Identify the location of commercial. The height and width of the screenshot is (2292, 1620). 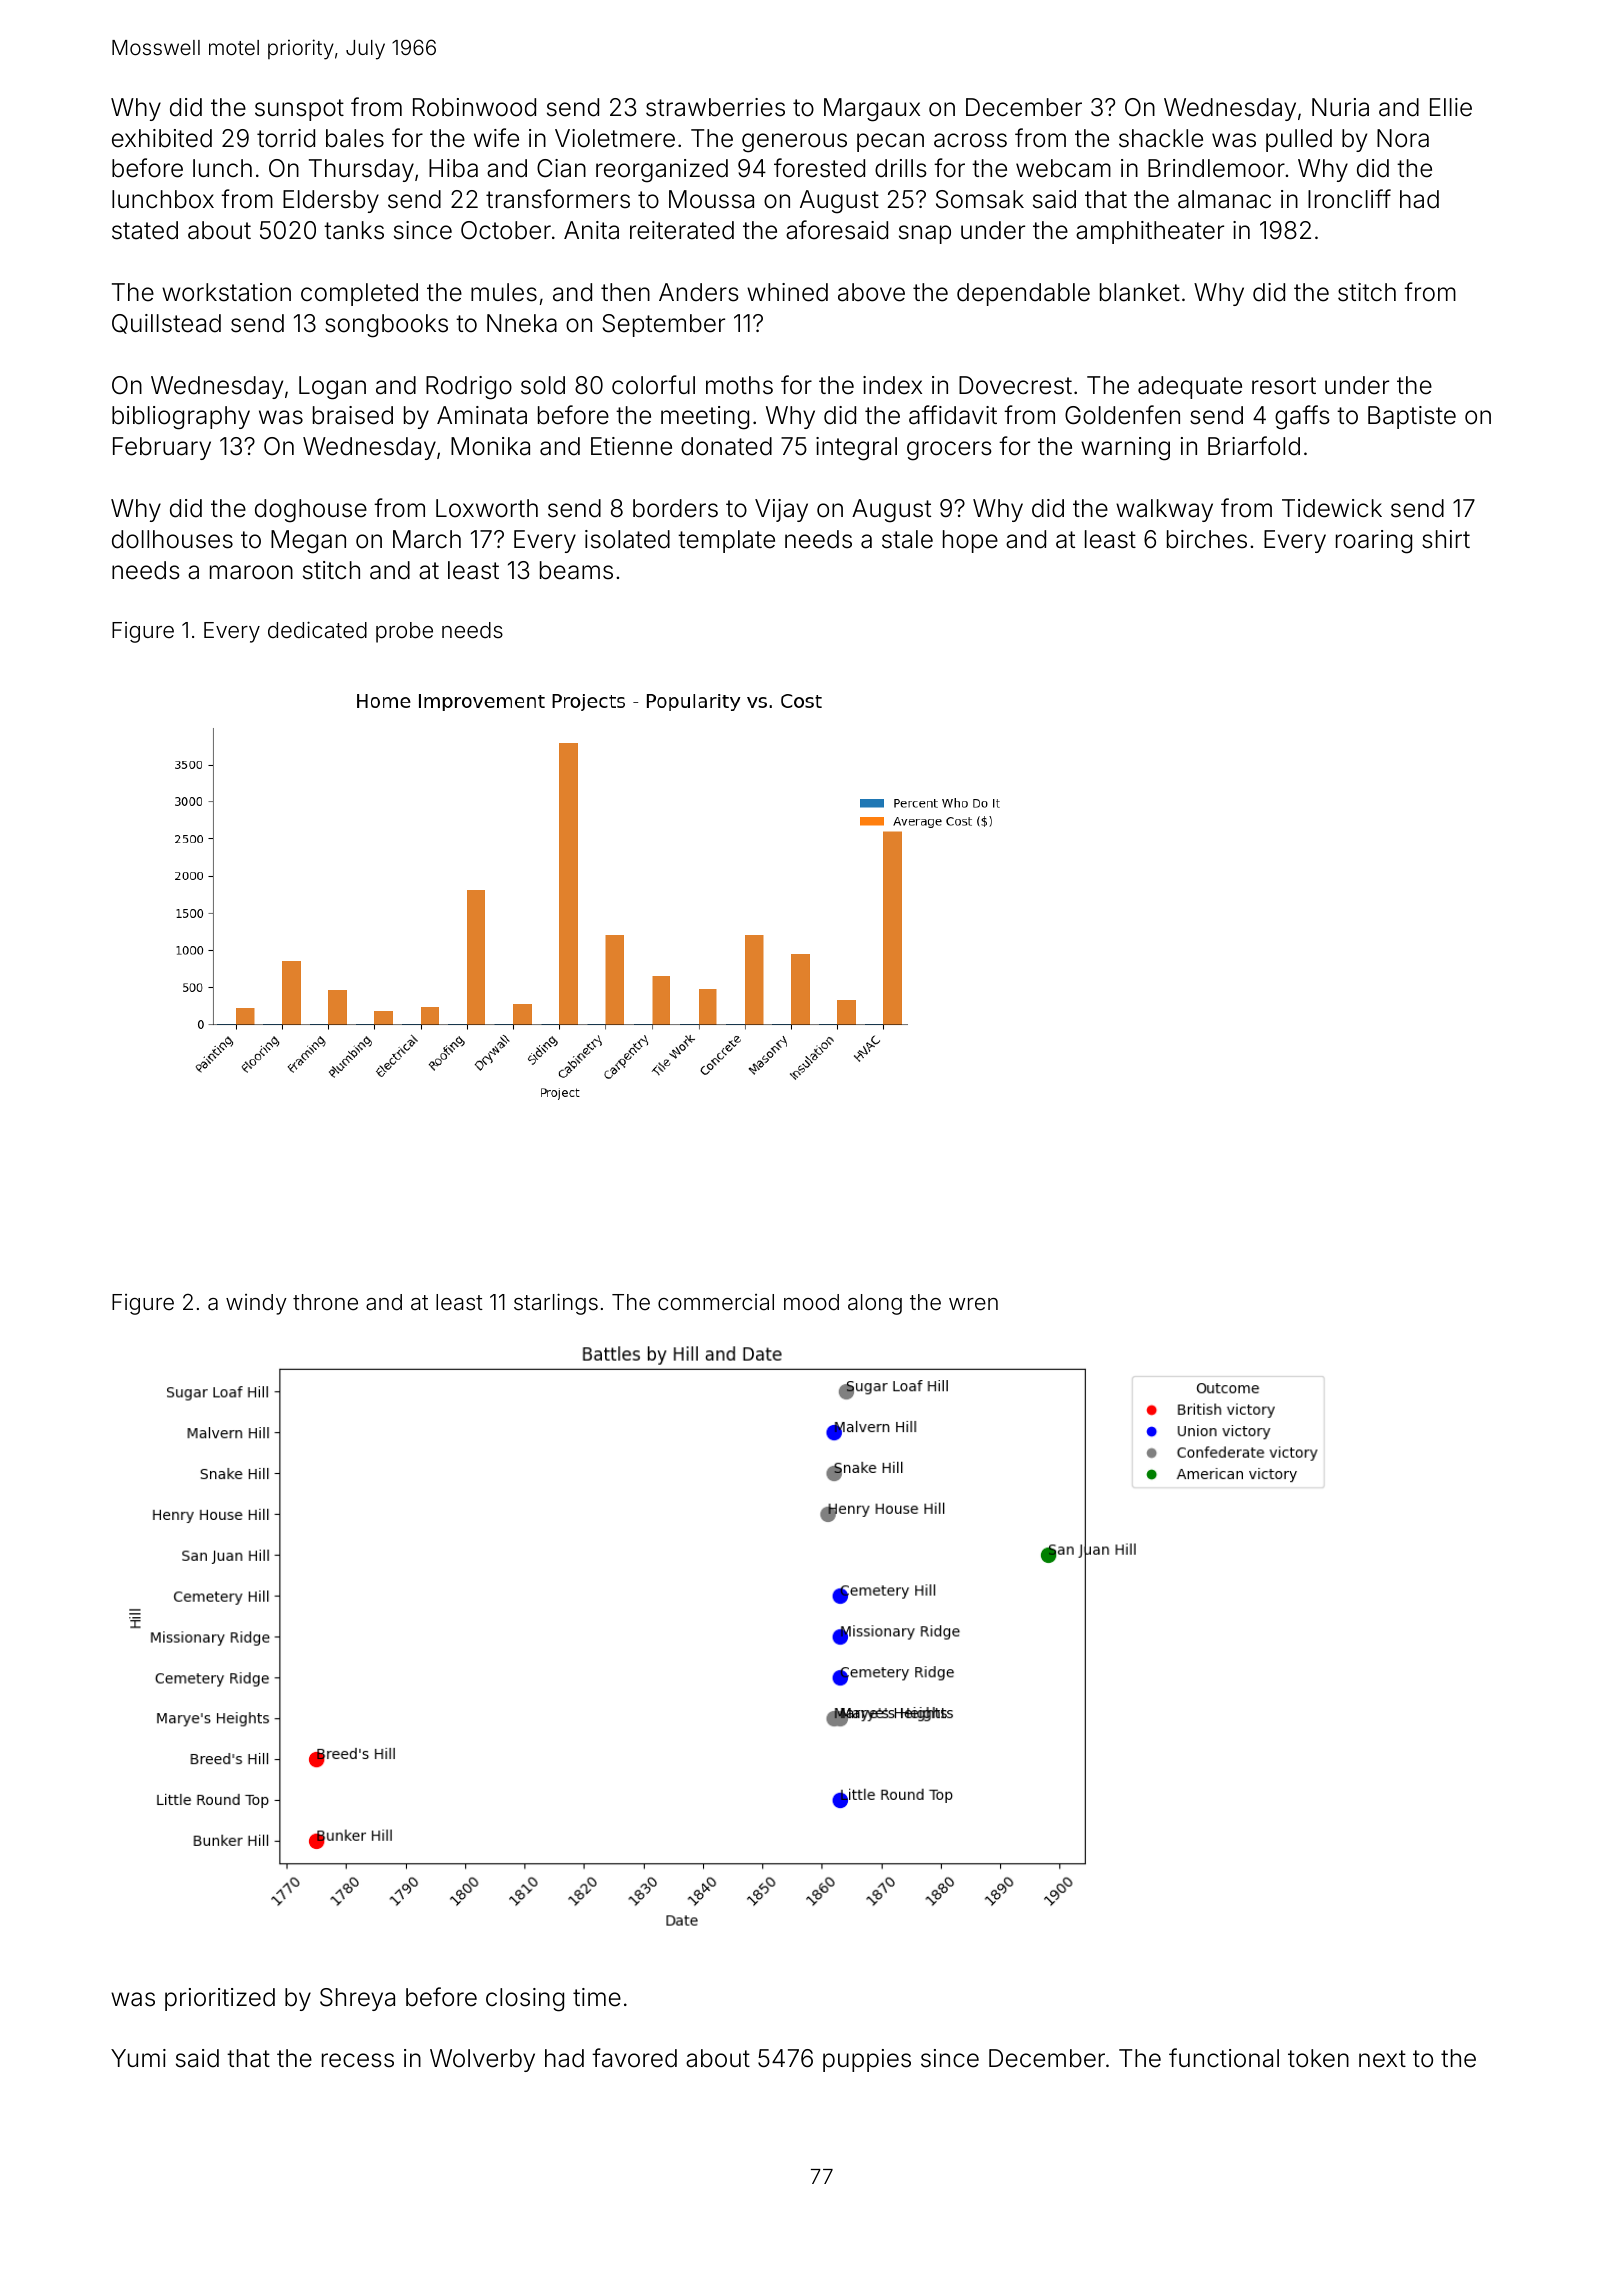
(716, 1302).
